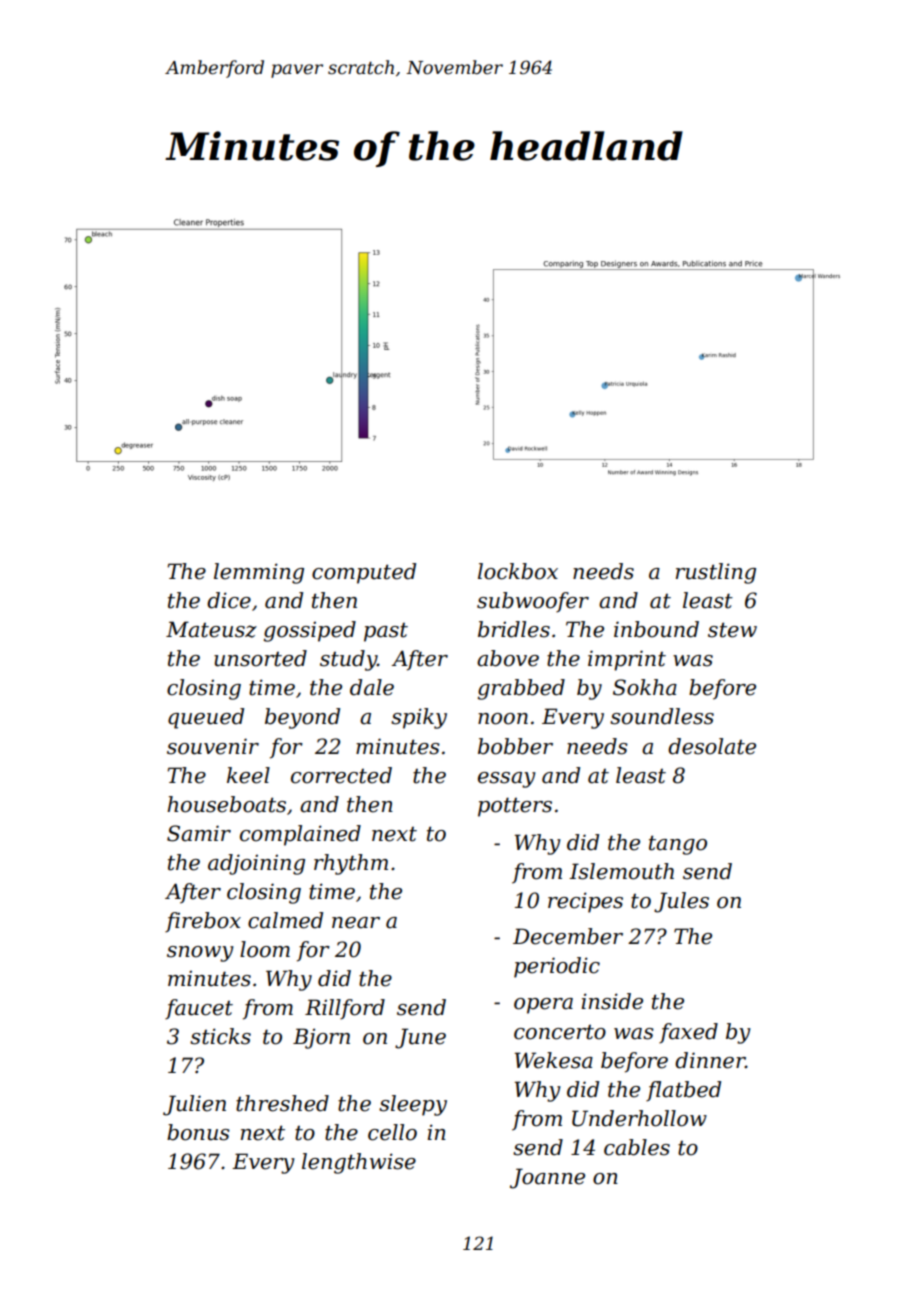  I want to click on stew, so click(732, 630).
